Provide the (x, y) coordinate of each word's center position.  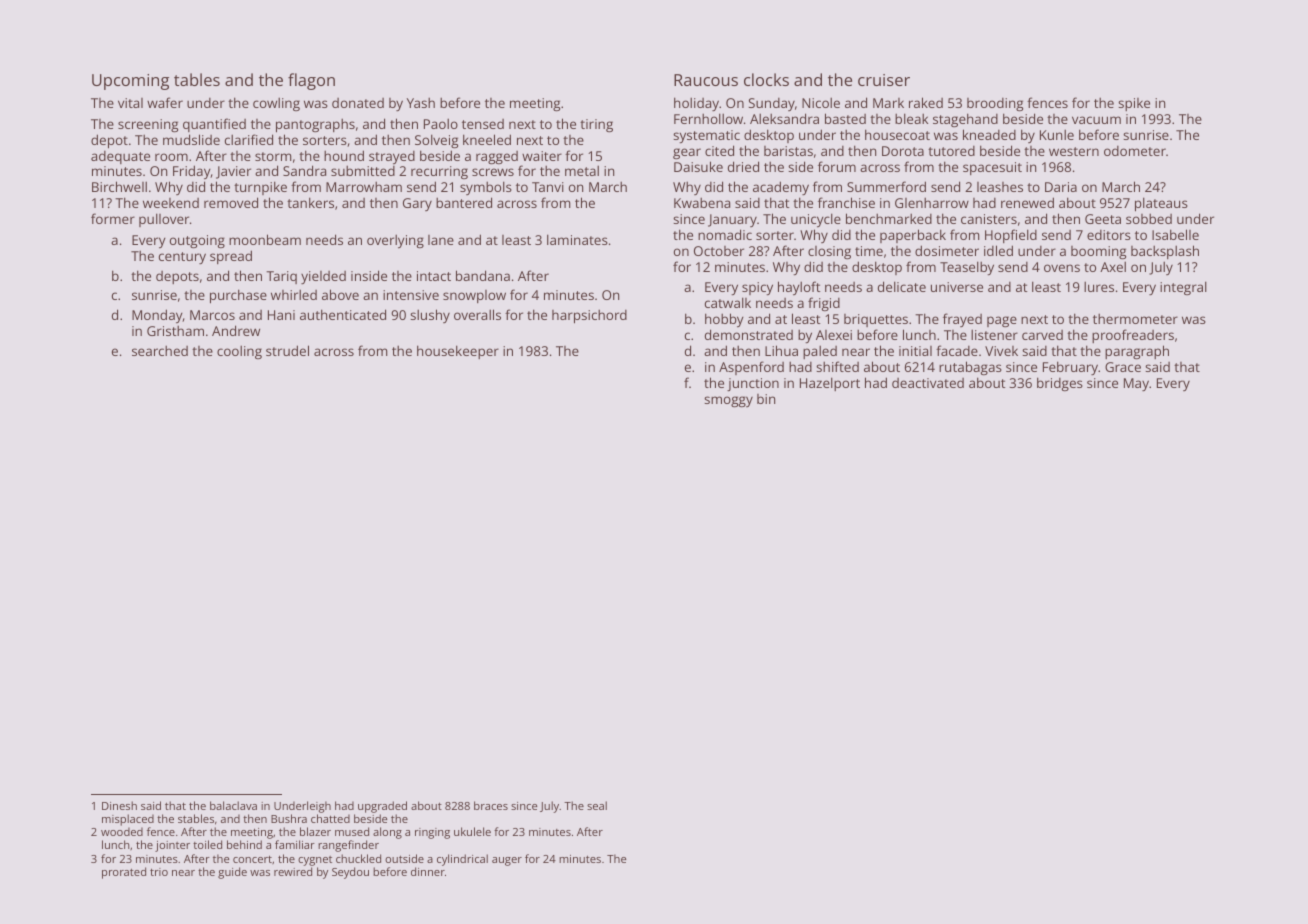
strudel (287, 350)
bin (766, 399)
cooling (239, 352)
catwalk (728, 302)
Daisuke (698, 166)
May (1136, 384)
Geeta (1103, 219)
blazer (315, 831)
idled (998, 250)
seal (597, 805)
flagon (311, 81)
